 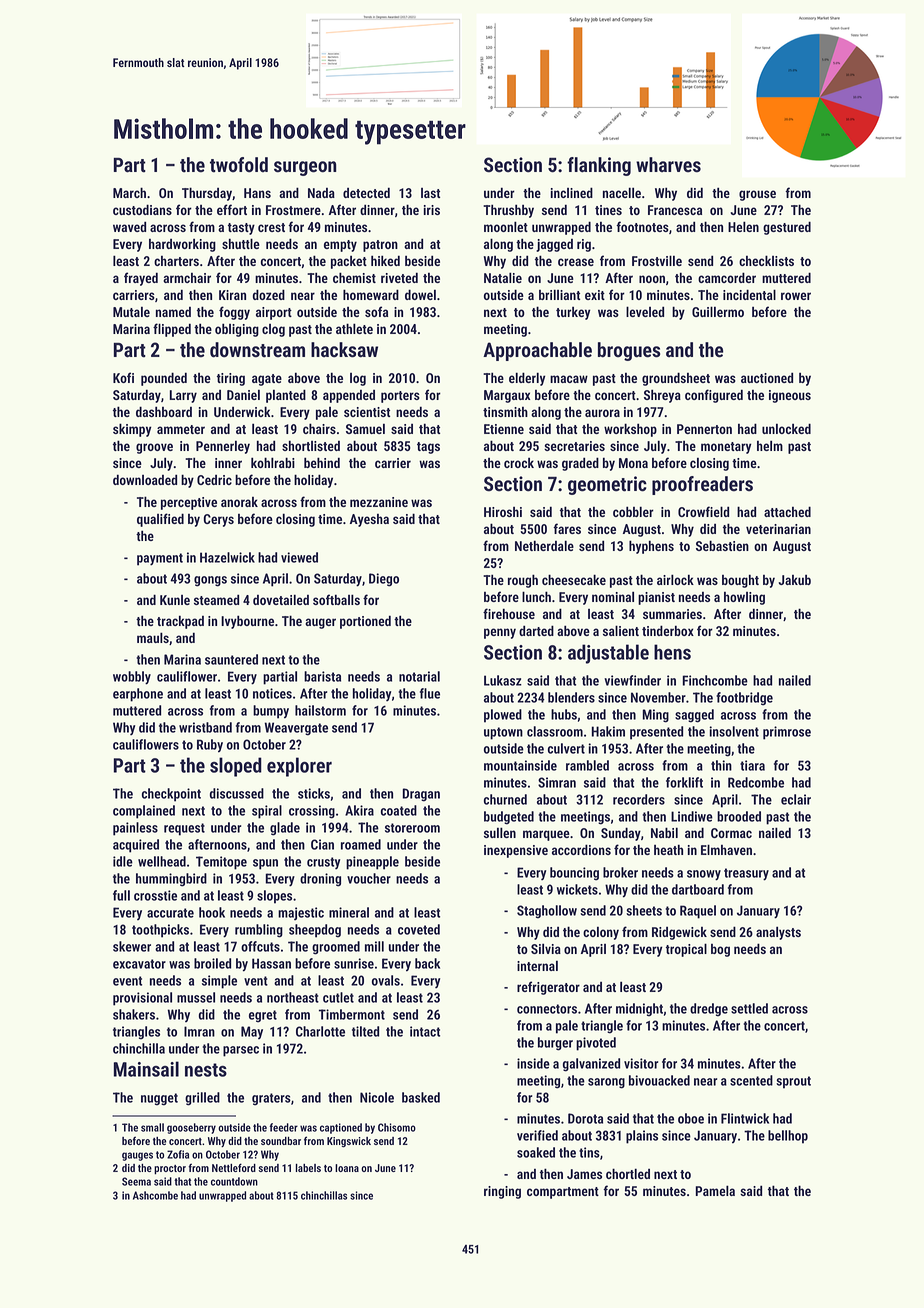 What do you see at coordinates (153, 637) in the screenshot?
I see `mauls` at bounding box center [153, 637].
